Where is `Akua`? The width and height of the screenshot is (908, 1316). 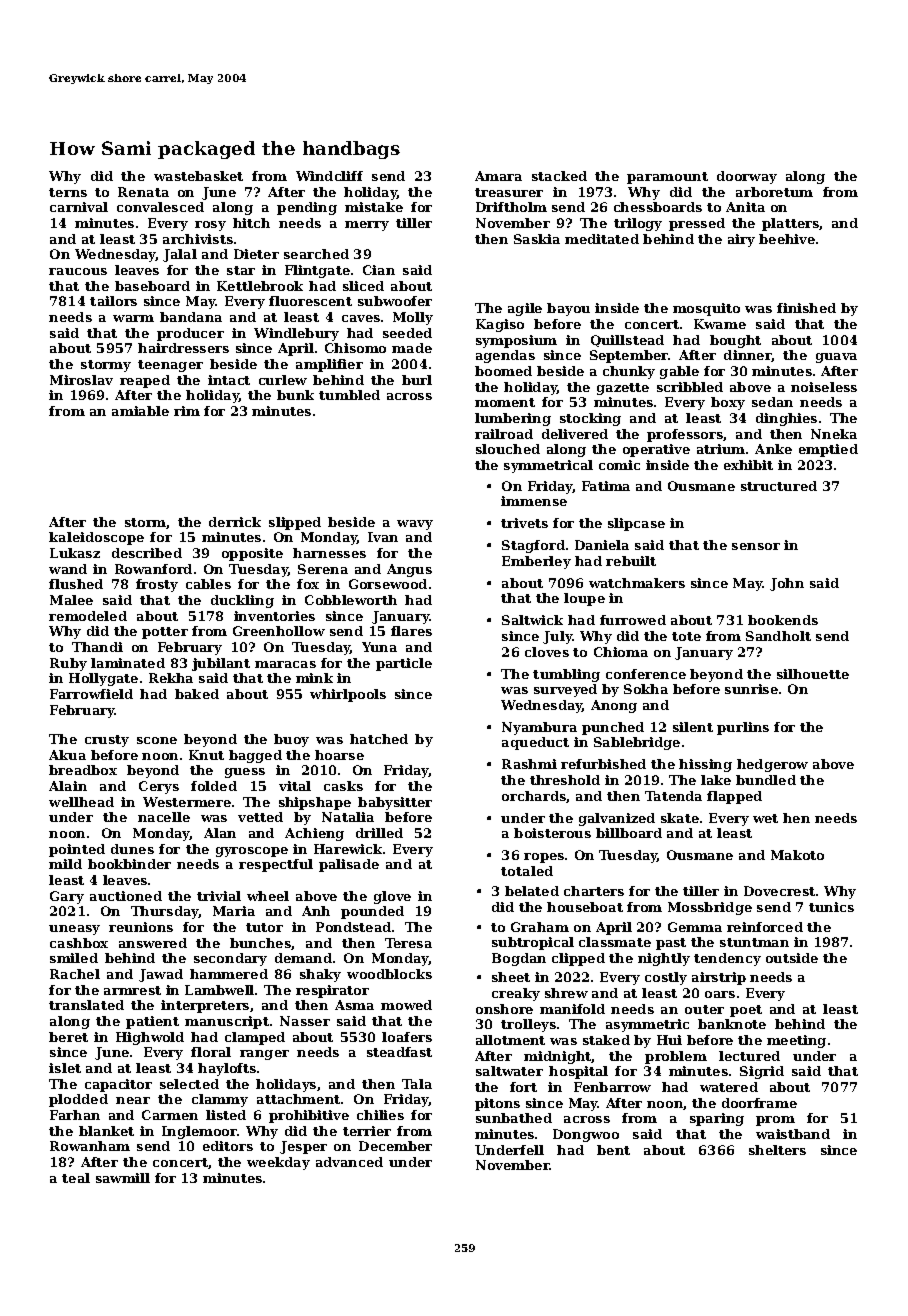
Akua is located at coordinates (67, 755).
